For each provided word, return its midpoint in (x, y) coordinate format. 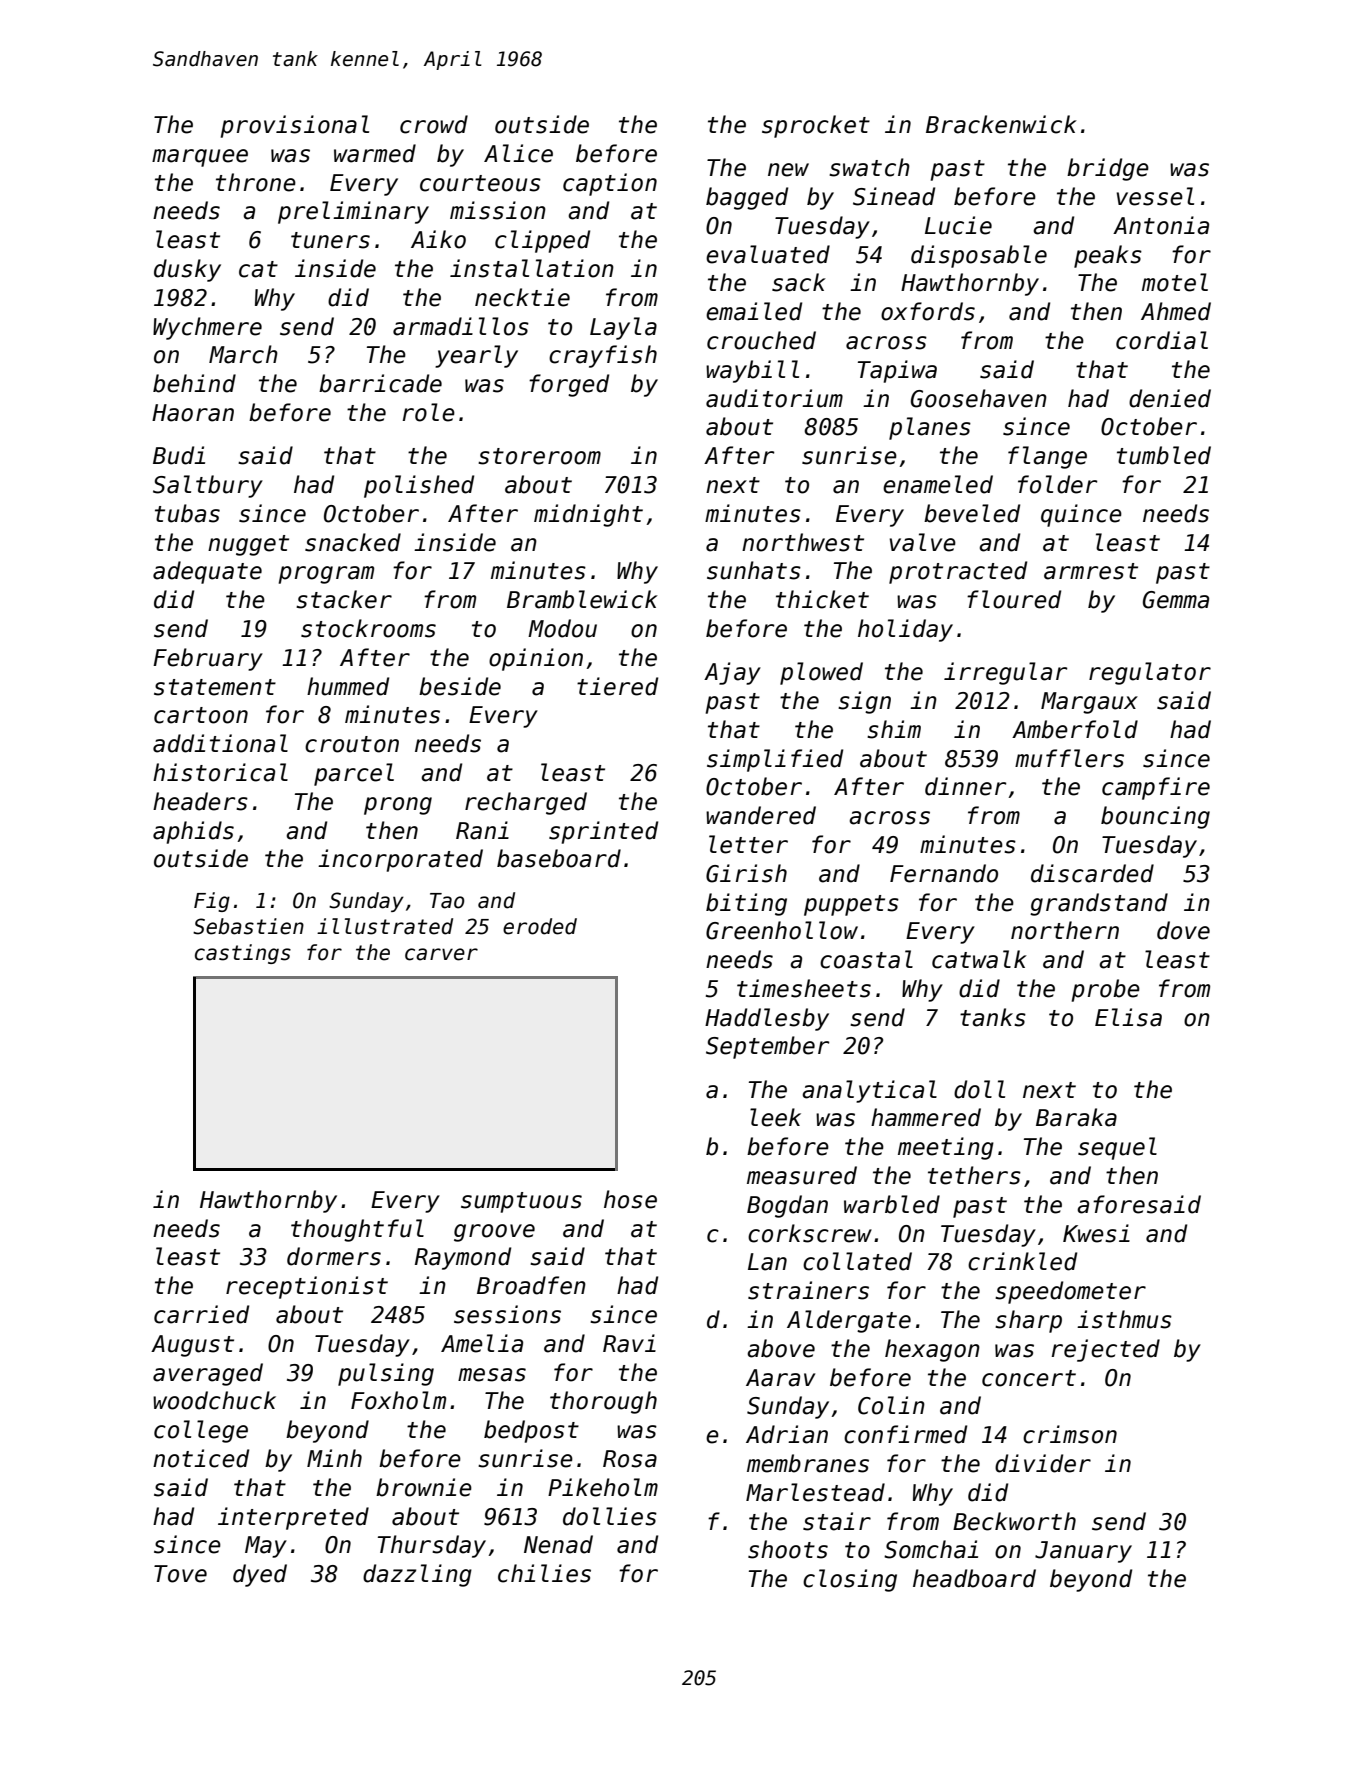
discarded (1092, 873)
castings (243, 954)
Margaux (1089, 703)
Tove (180, 1574)
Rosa (630, 1459)
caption (610, 184)
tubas (187, 513)
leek (775, 1117)
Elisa (1128, 1017)
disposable (979, 256)
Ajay (732, 673)
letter (748, 844)
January (1083, 1552)
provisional (295, 126)
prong (398, 806)
